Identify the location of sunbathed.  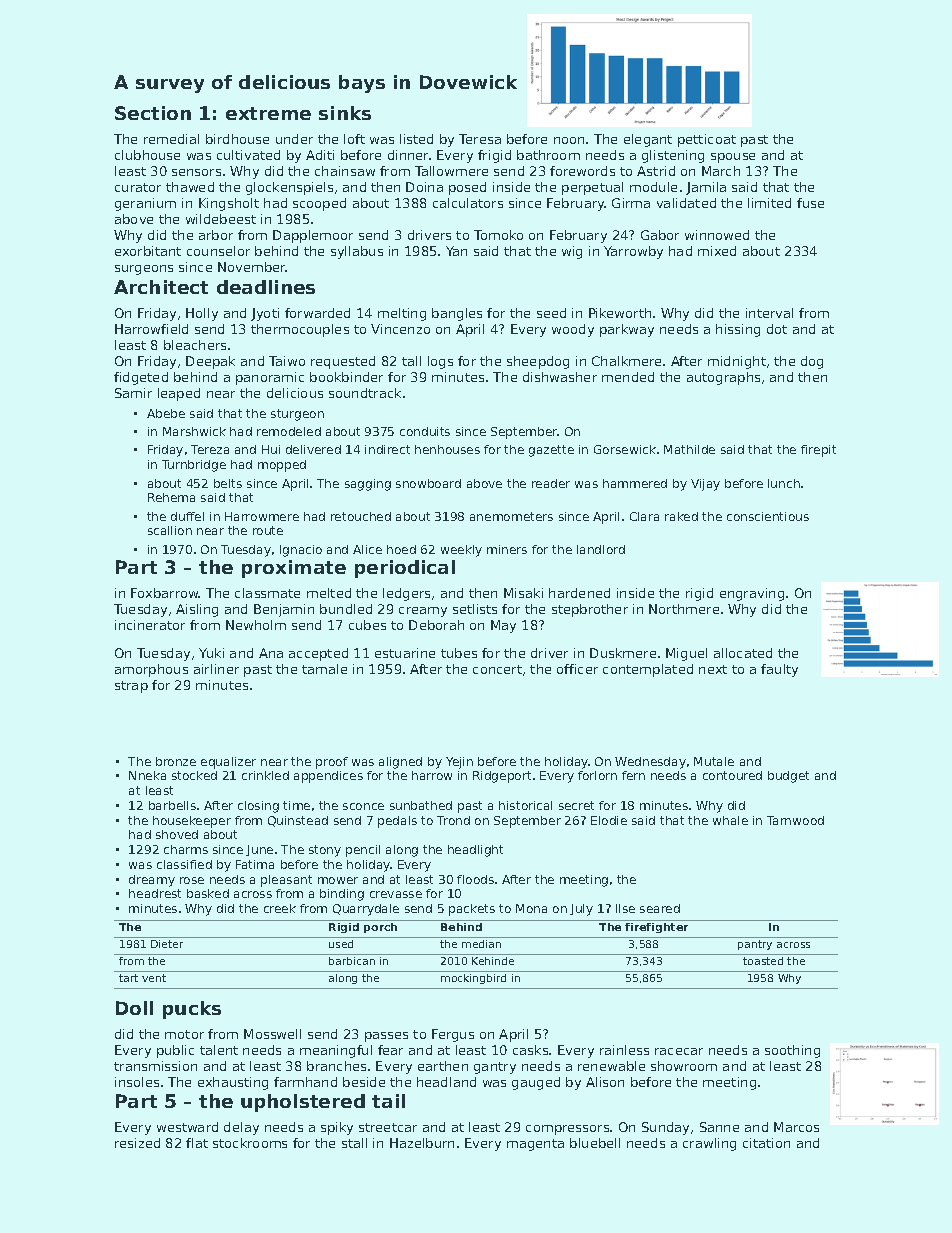
(421, 805).
